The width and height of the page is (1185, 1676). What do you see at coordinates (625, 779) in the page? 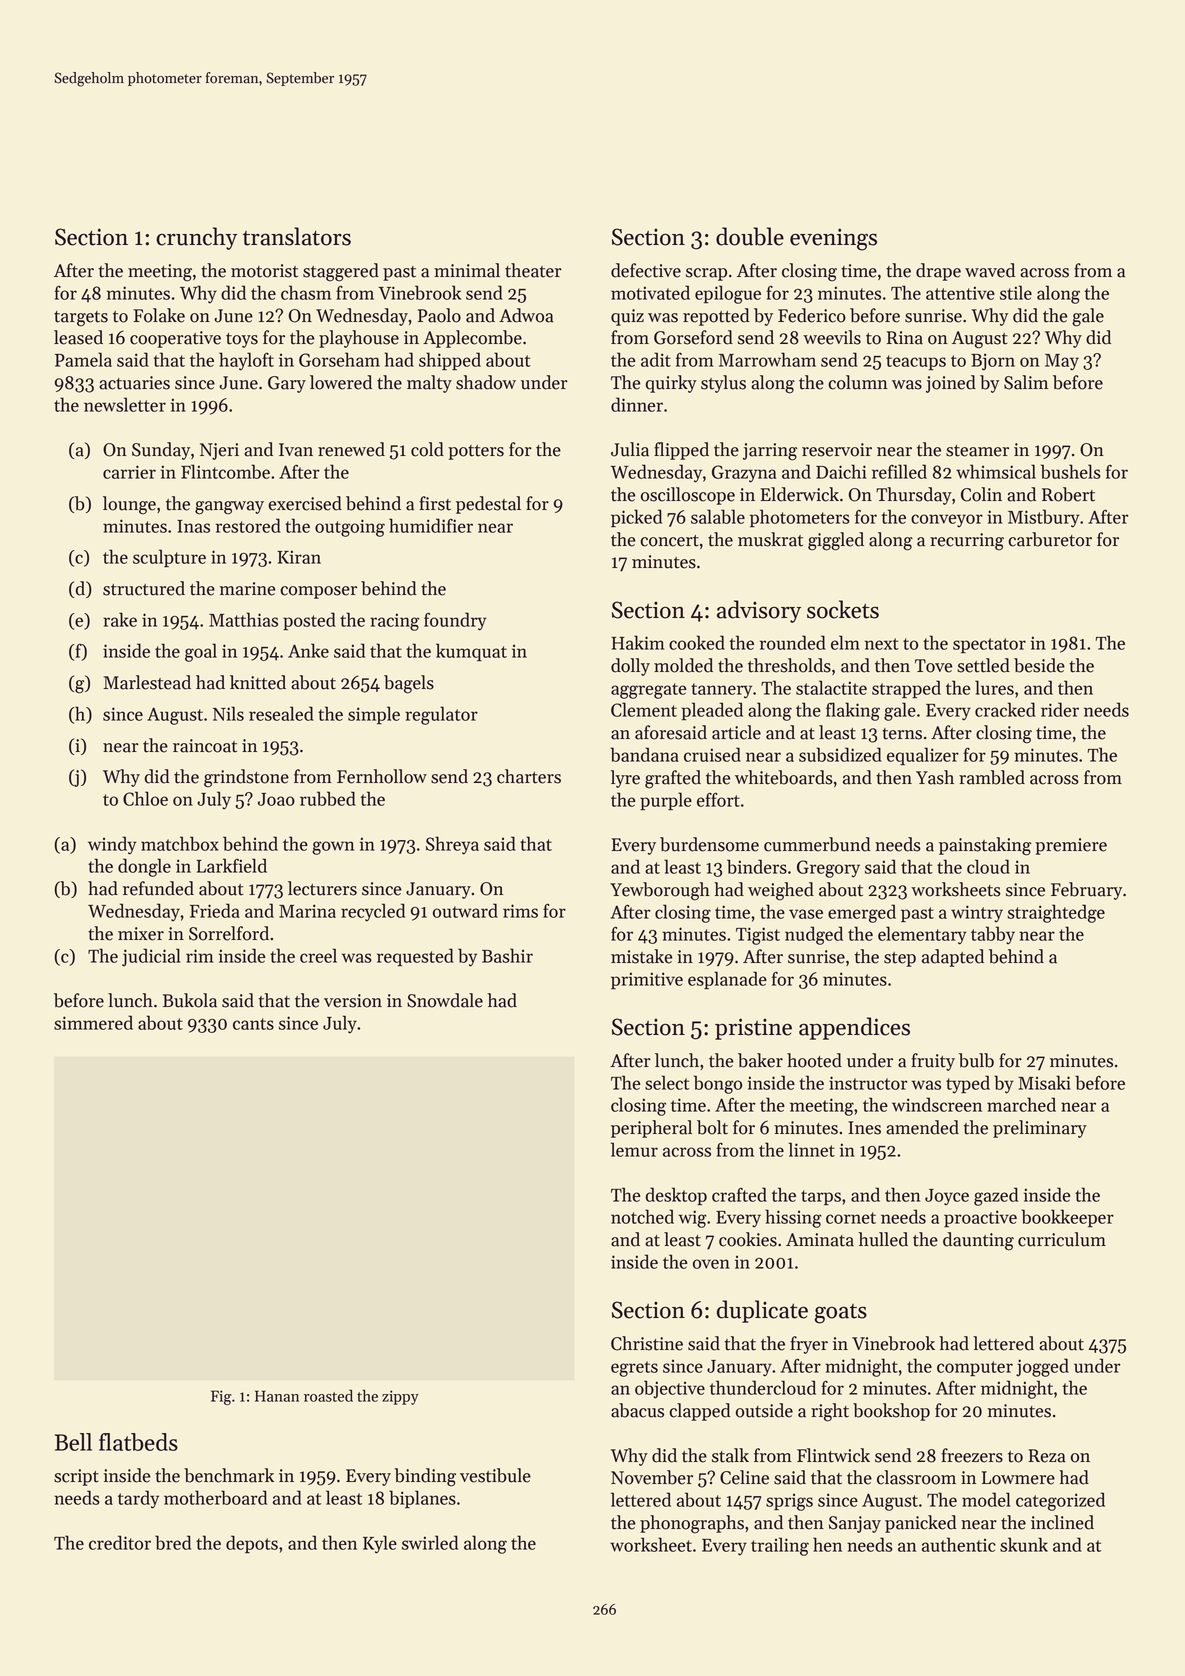
I see `lyre` at bounding box center [625, 779].
